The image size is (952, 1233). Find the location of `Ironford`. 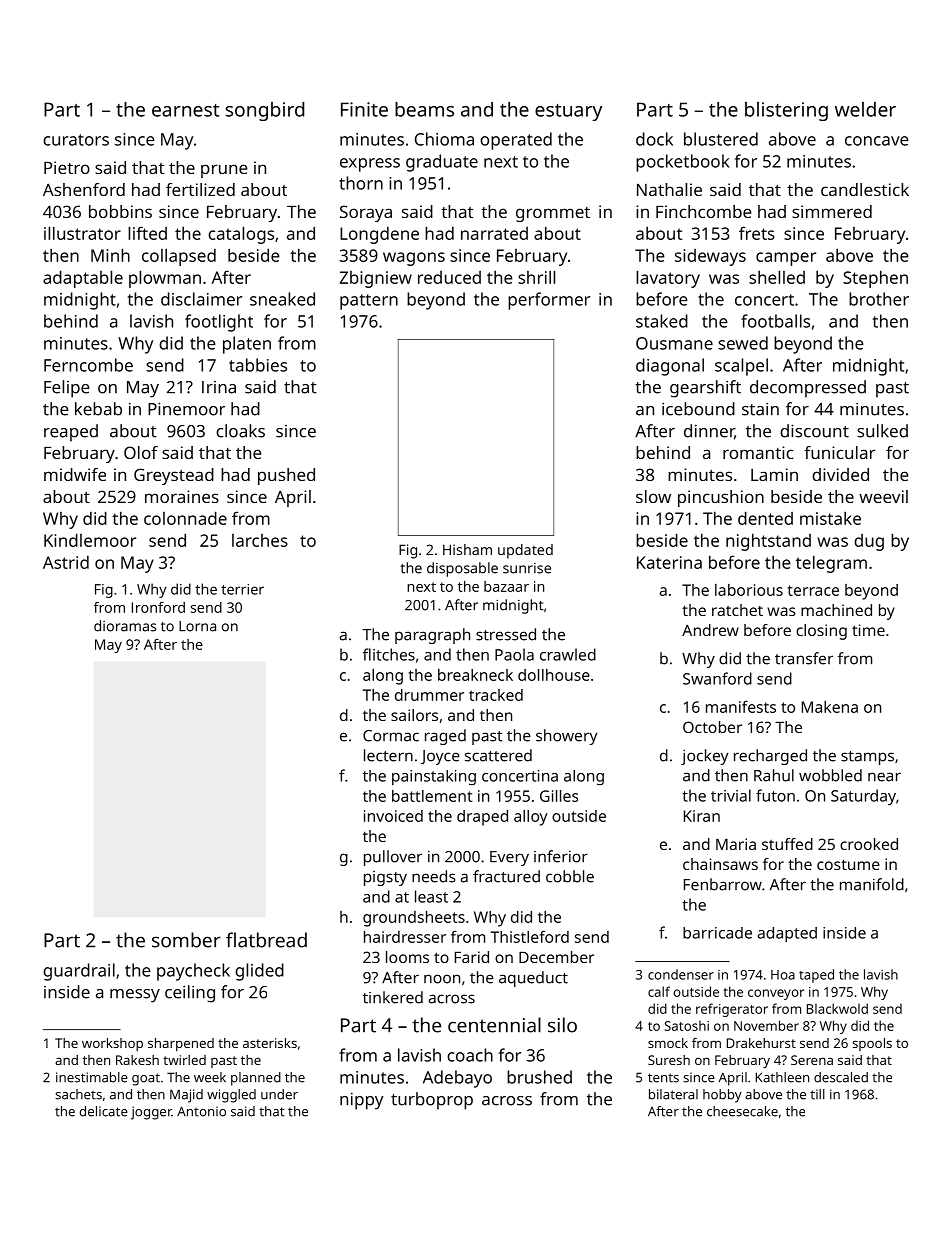

Ironford is located at coordinates (158, 607).
